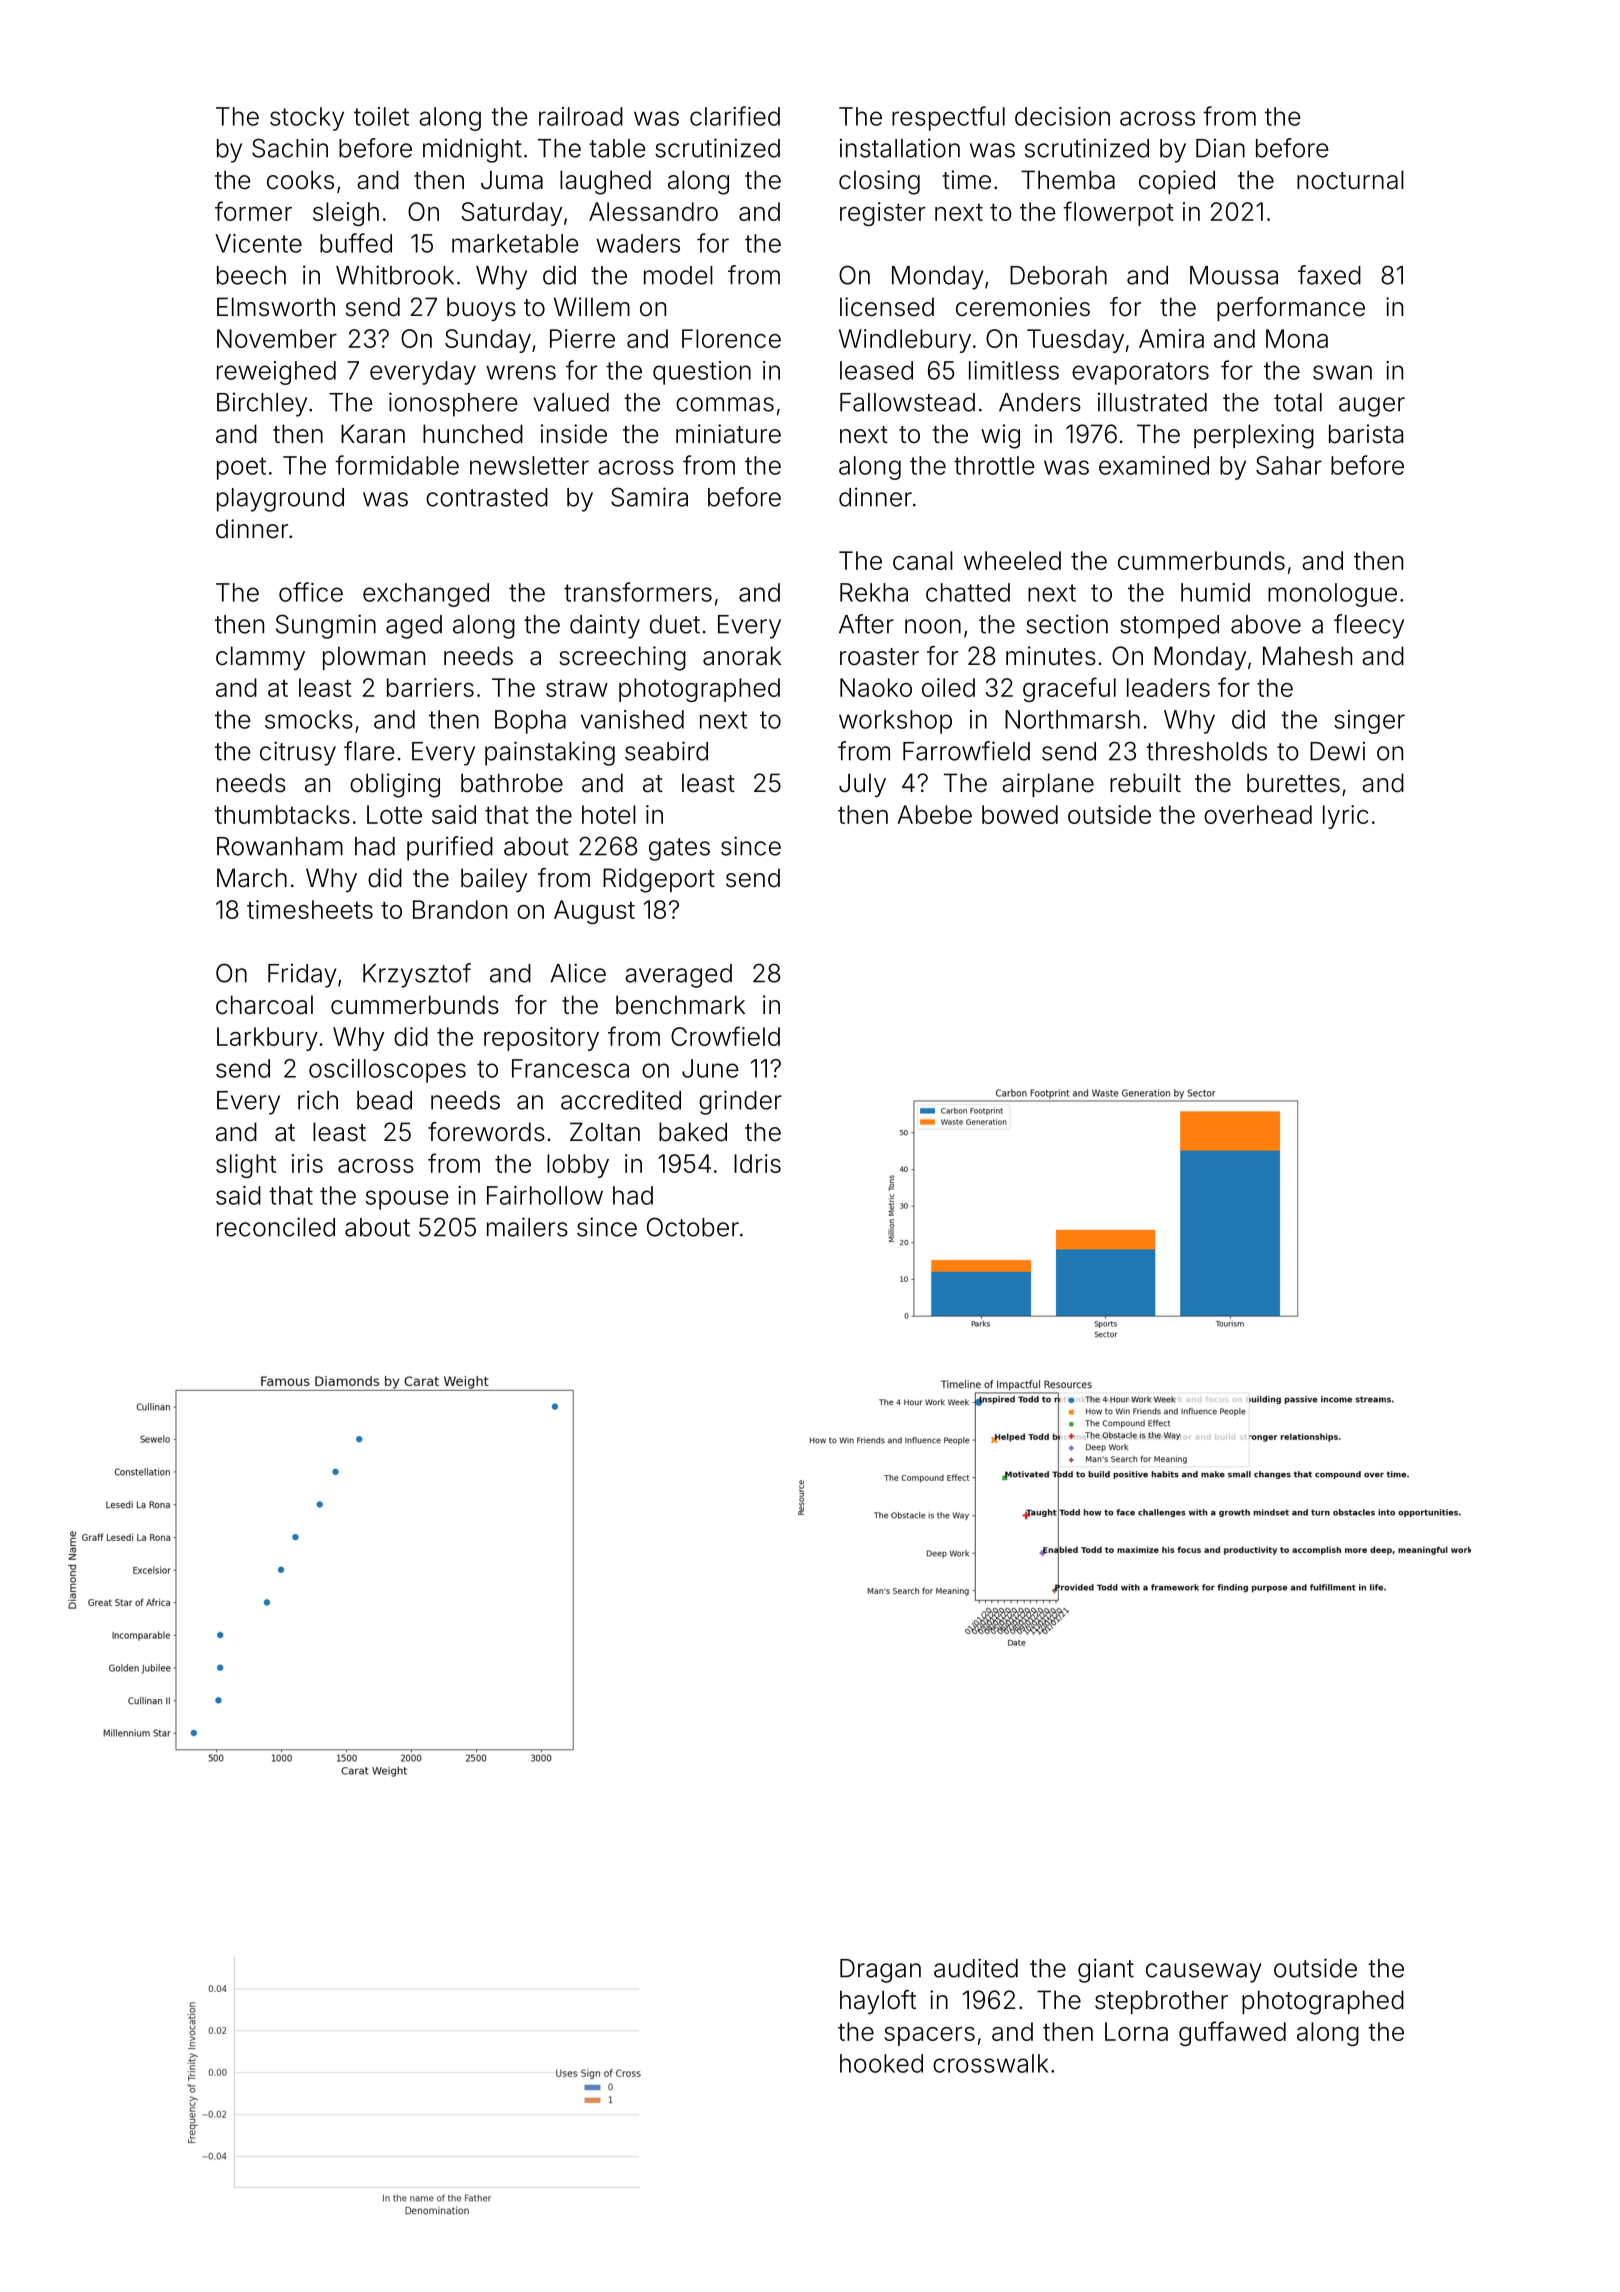  Describe the element at coordinates (1232, 2033) in the document. I see `guffawed` at that location.
